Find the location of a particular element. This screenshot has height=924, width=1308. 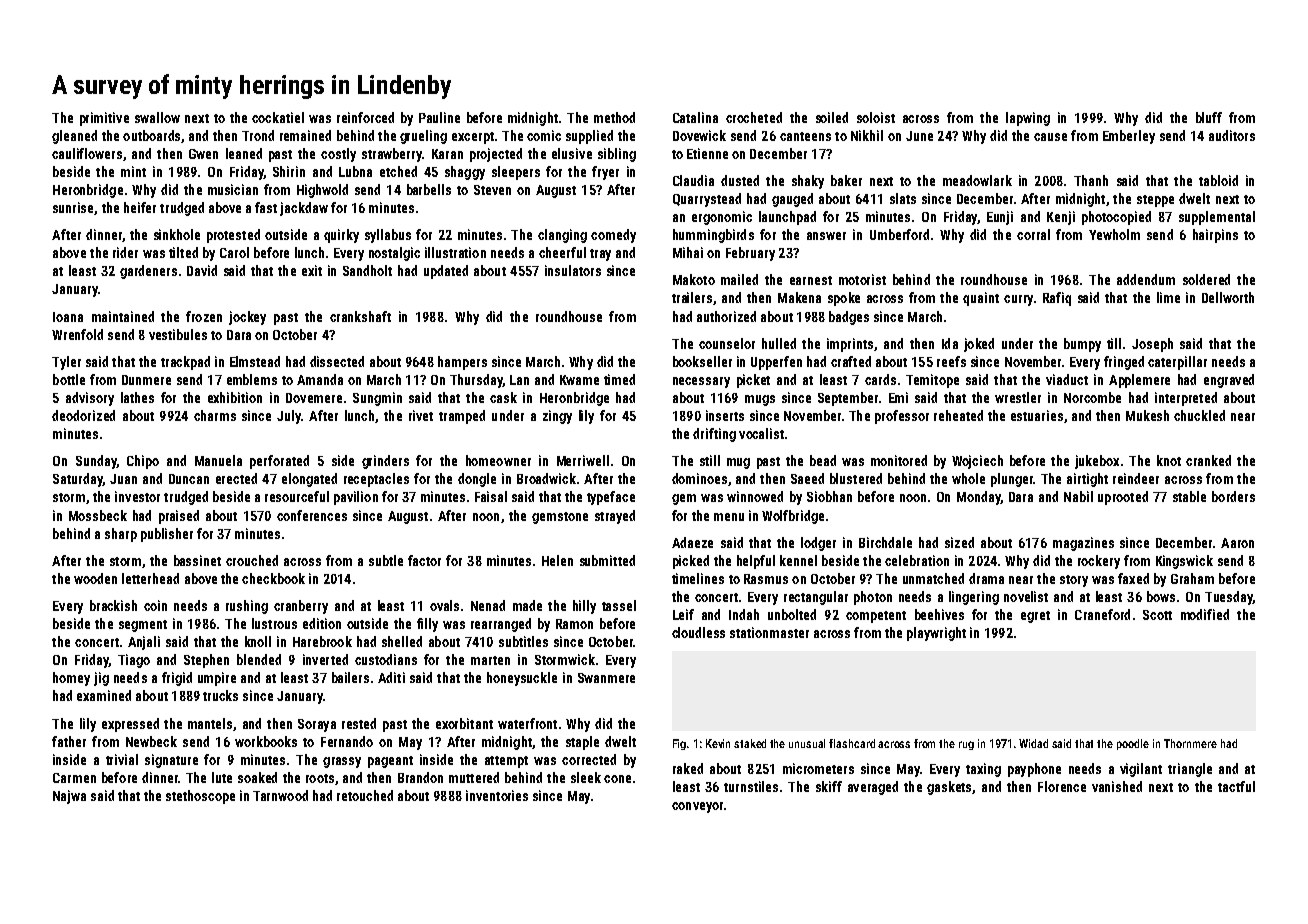

supplemental is located at coordinates (1217, 218).
